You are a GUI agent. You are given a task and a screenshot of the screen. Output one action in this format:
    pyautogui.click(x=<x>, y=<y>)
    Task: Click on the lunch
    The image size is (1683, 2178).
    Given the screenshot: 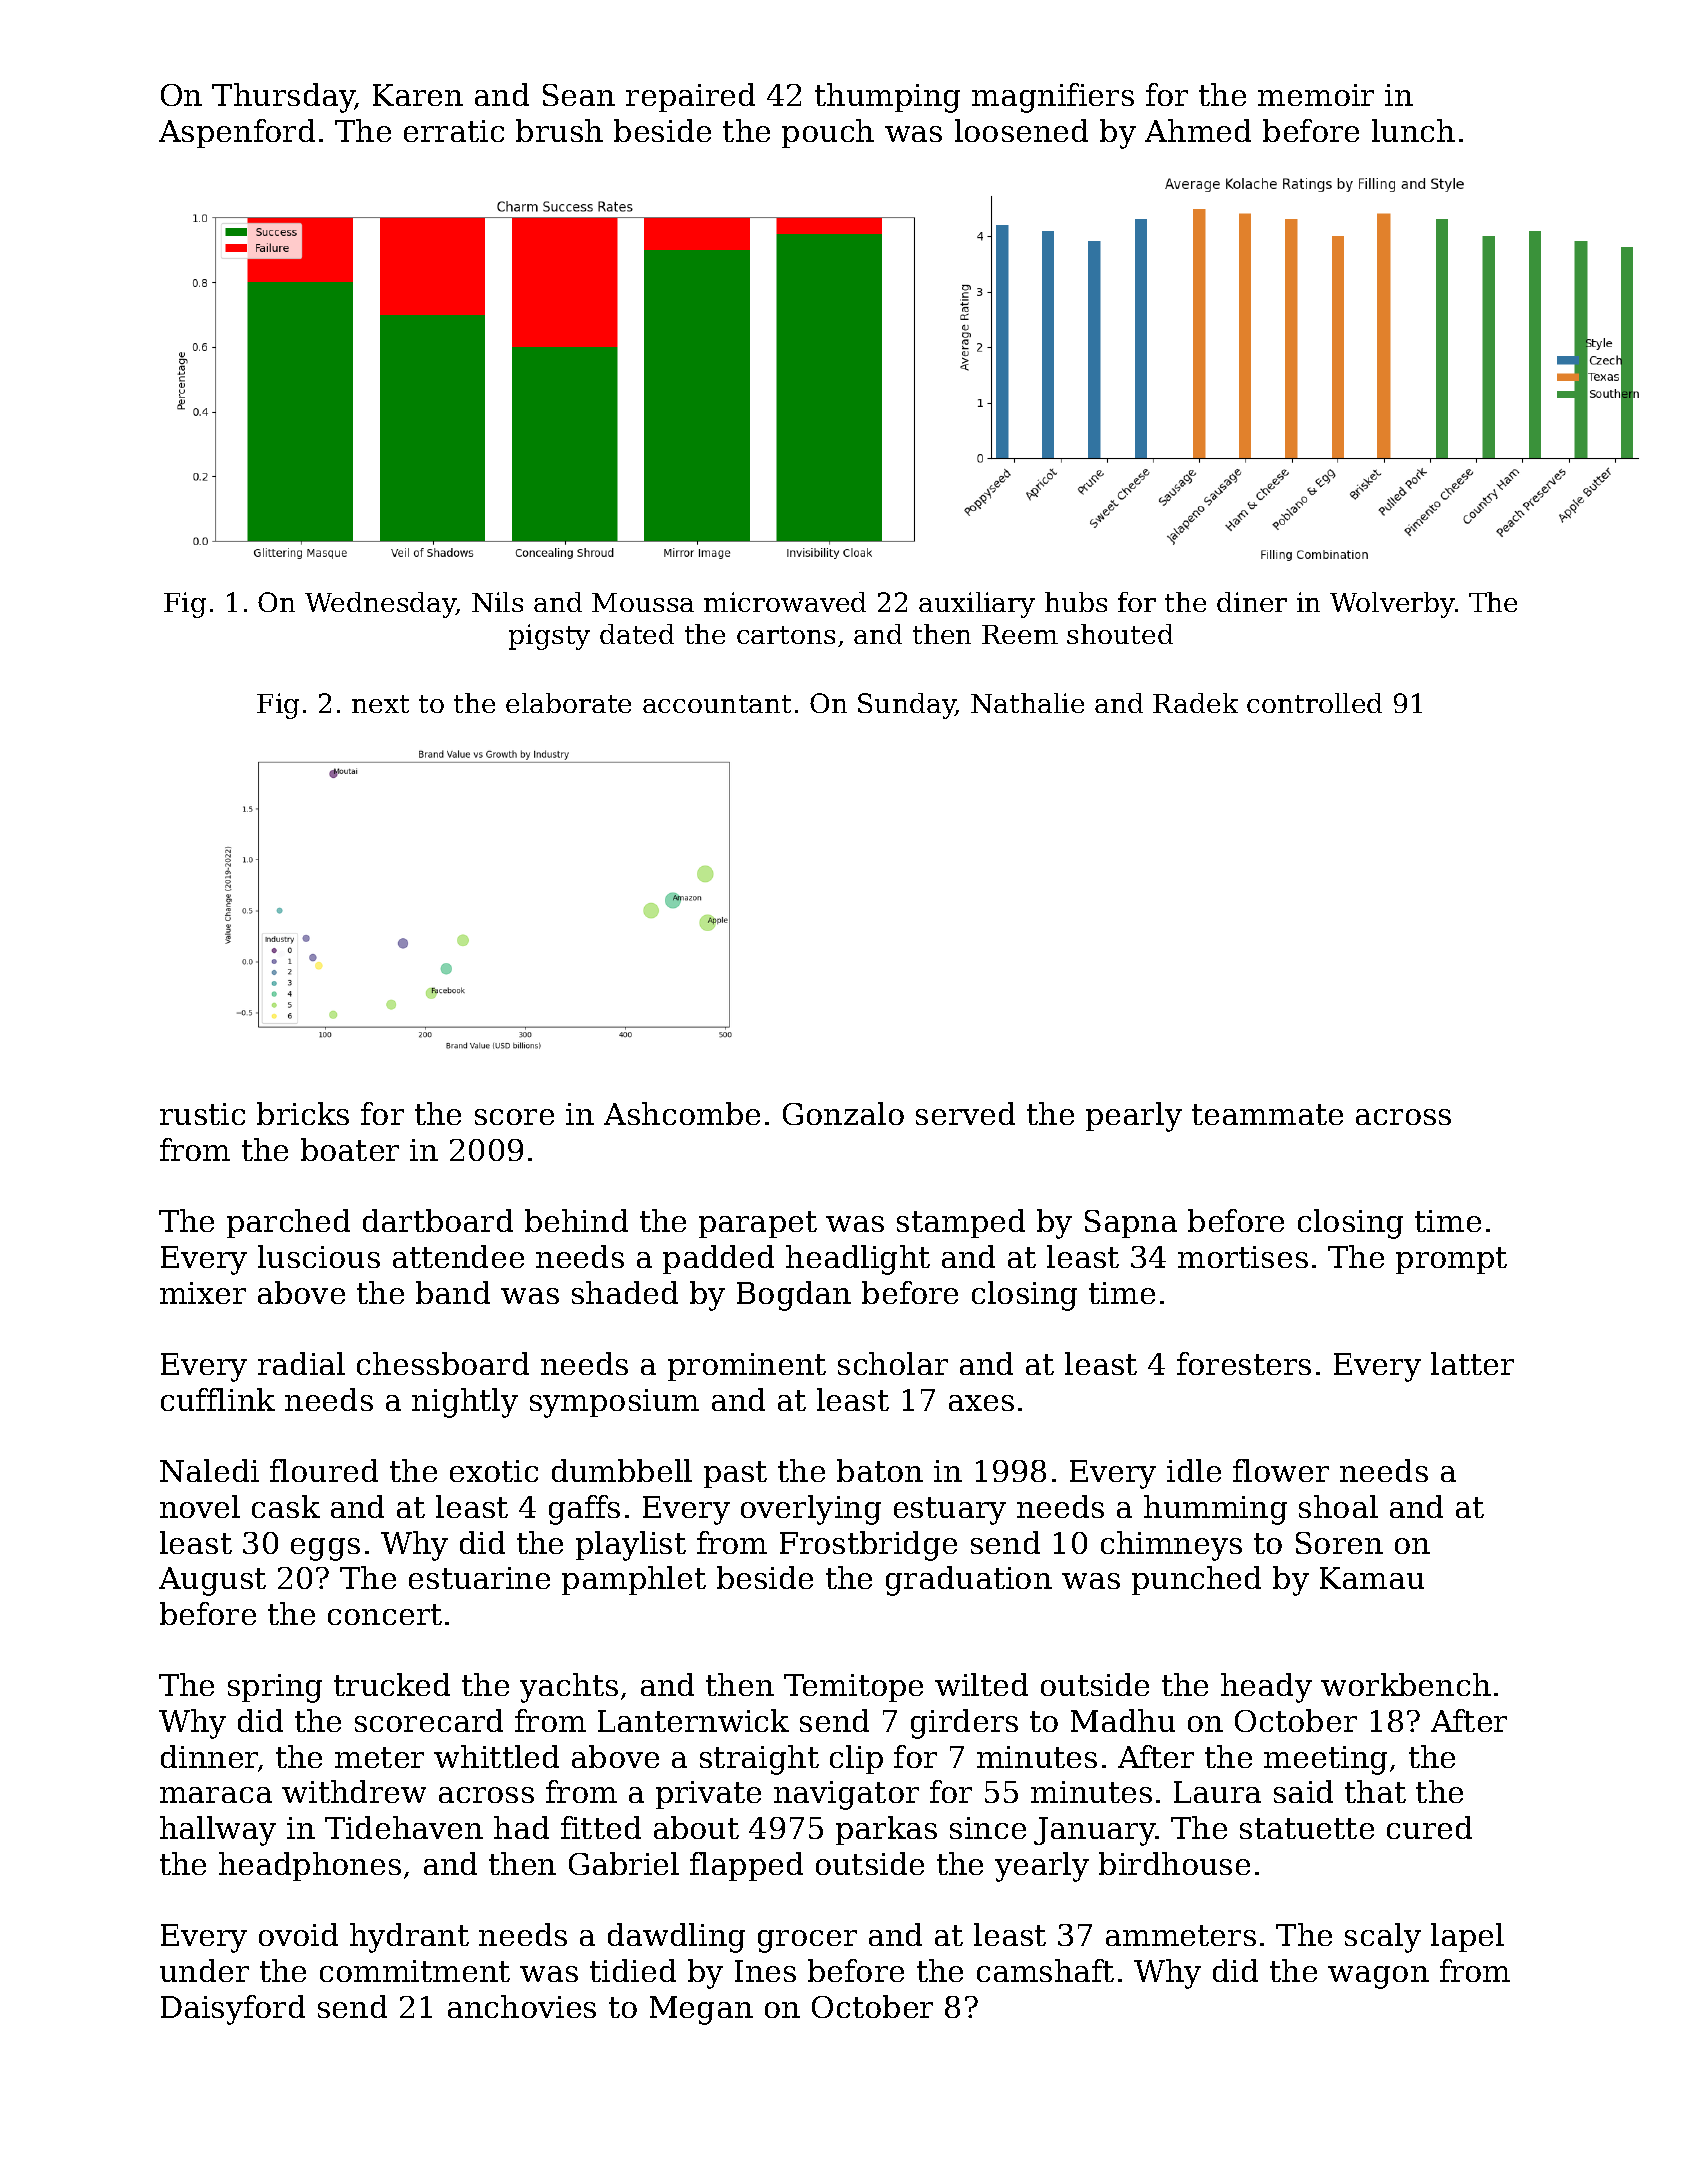 What is the action you would take?
    pyautogui.click(x=1413, y=130)
